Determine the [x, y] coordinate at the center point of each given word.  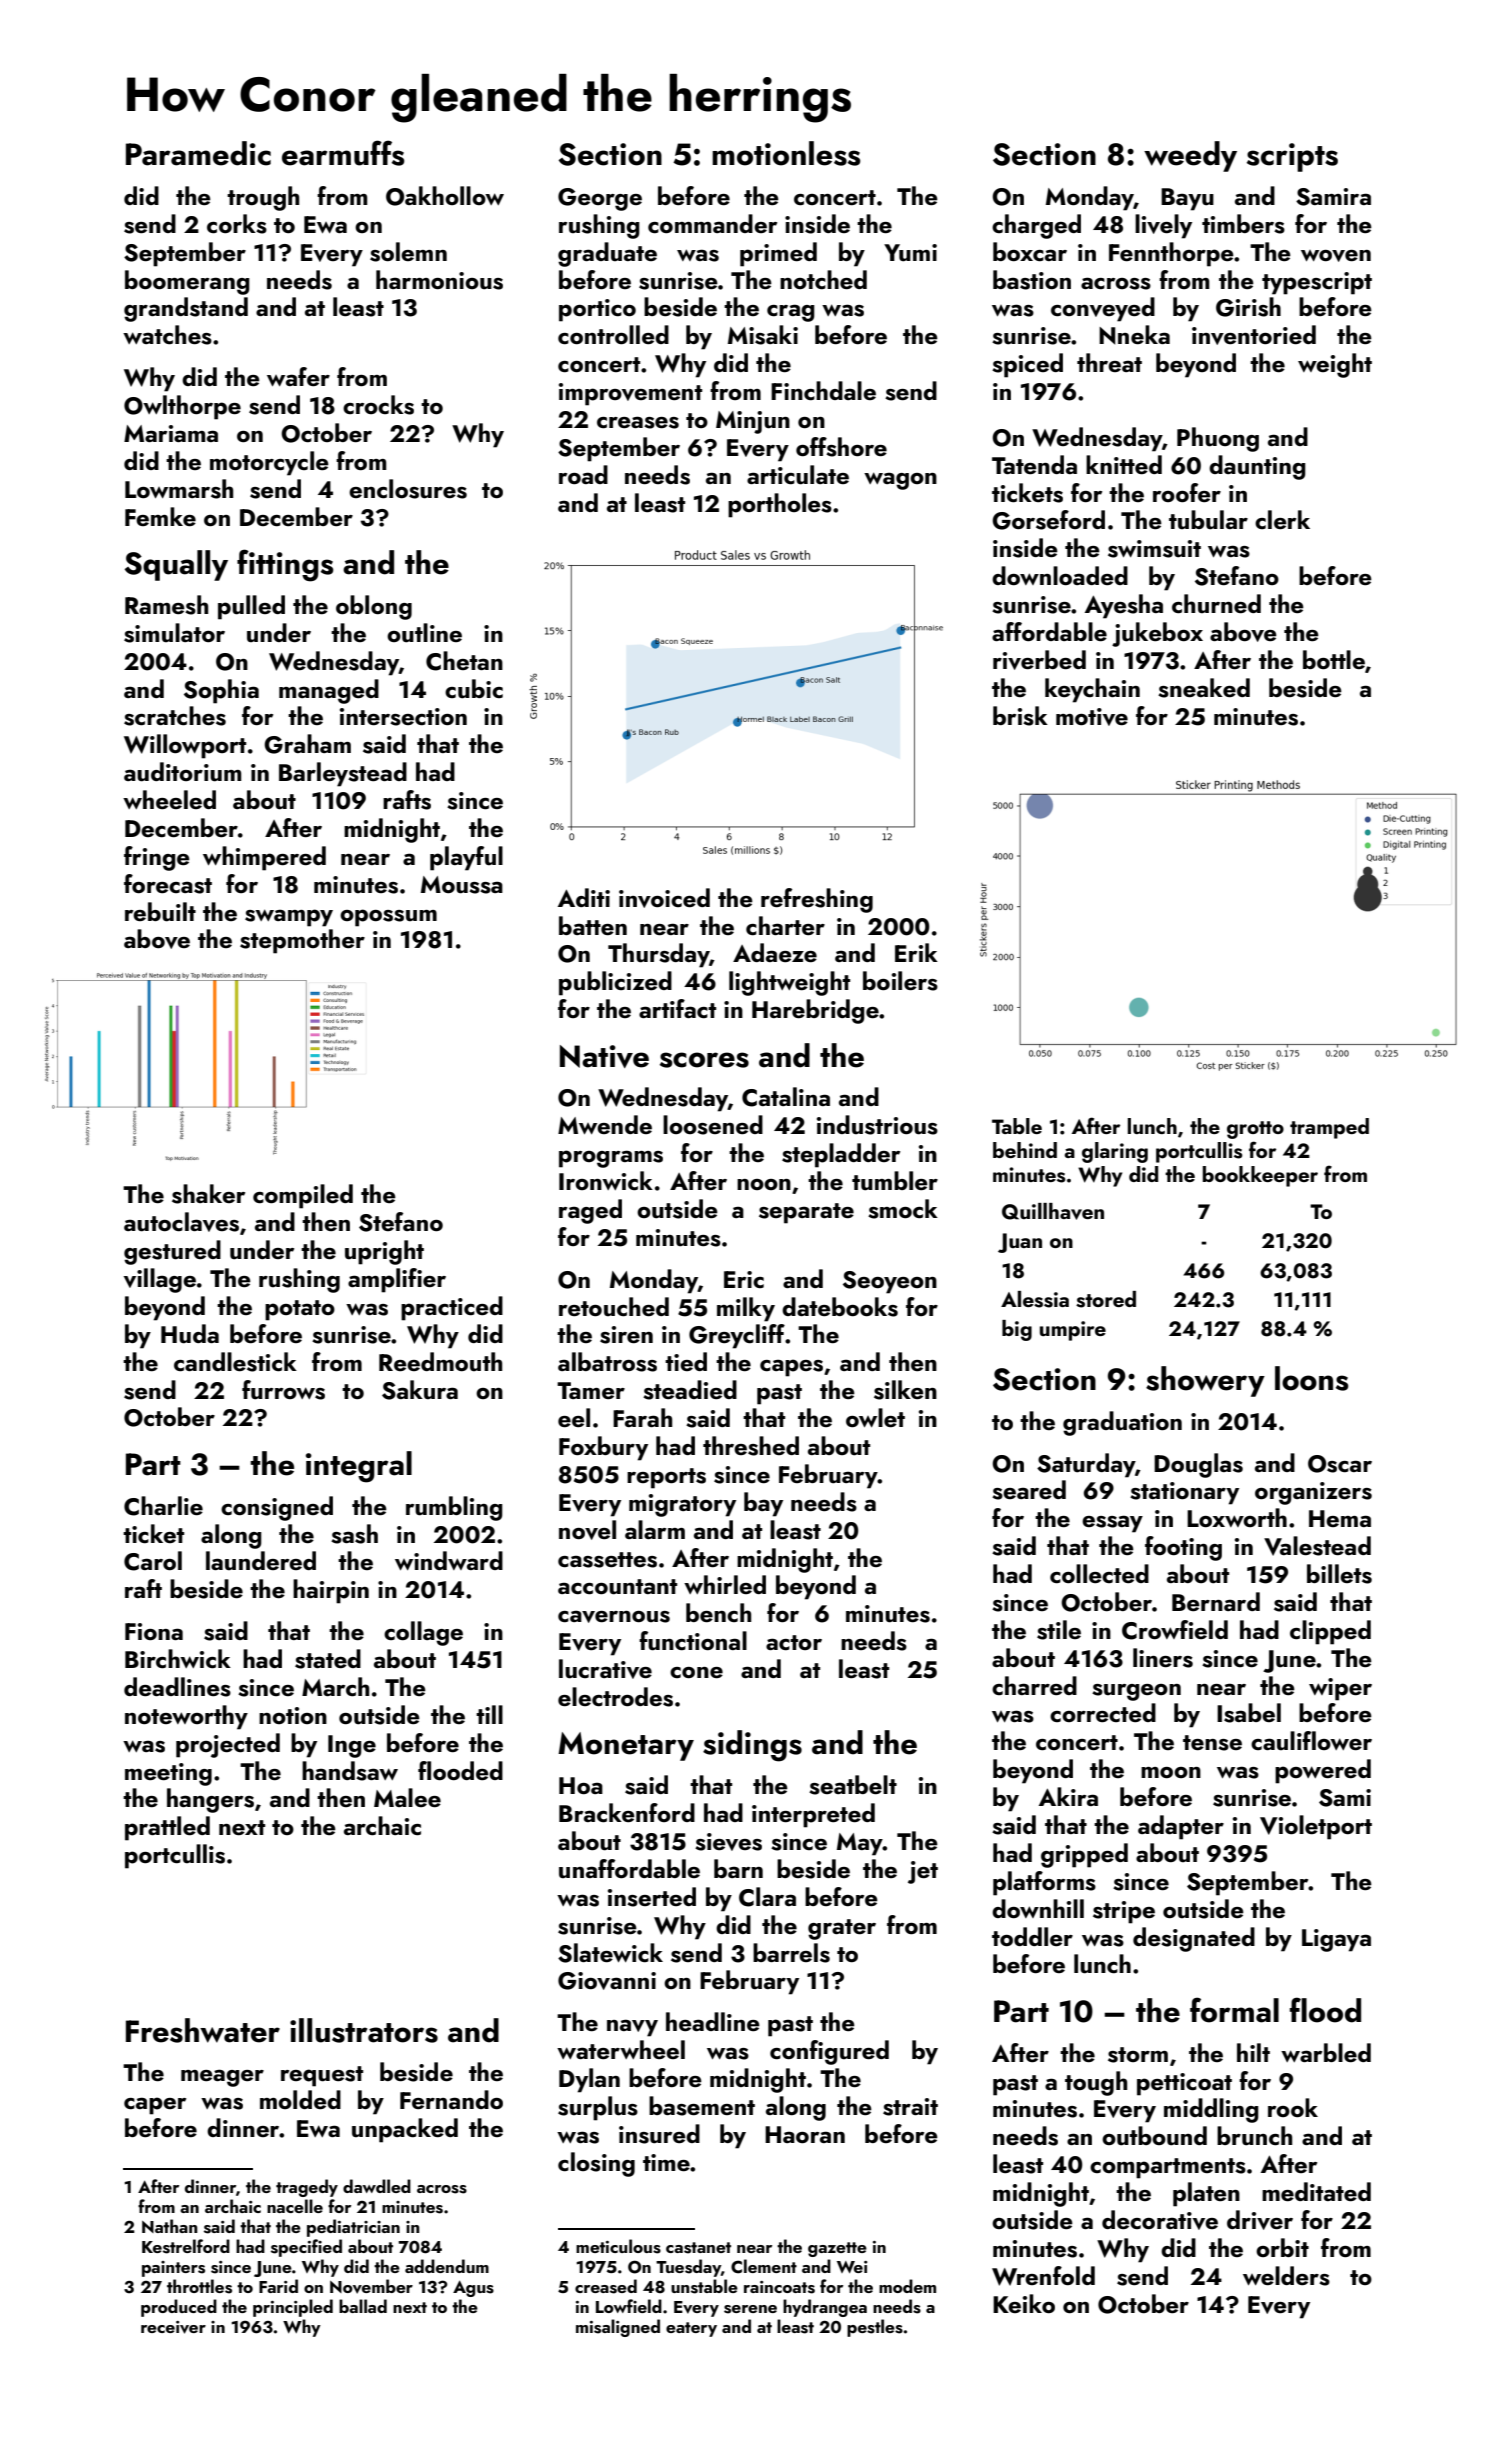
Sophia [221, 691]
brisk [1020, 716]
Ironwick [606, 1181]
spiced [1027, 365]
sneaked [1204, 688]
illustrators [364, 2030]
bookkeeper [1260, 1176]
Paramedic [198, 153]
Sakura [420, 1390]
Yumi [910, 253]
